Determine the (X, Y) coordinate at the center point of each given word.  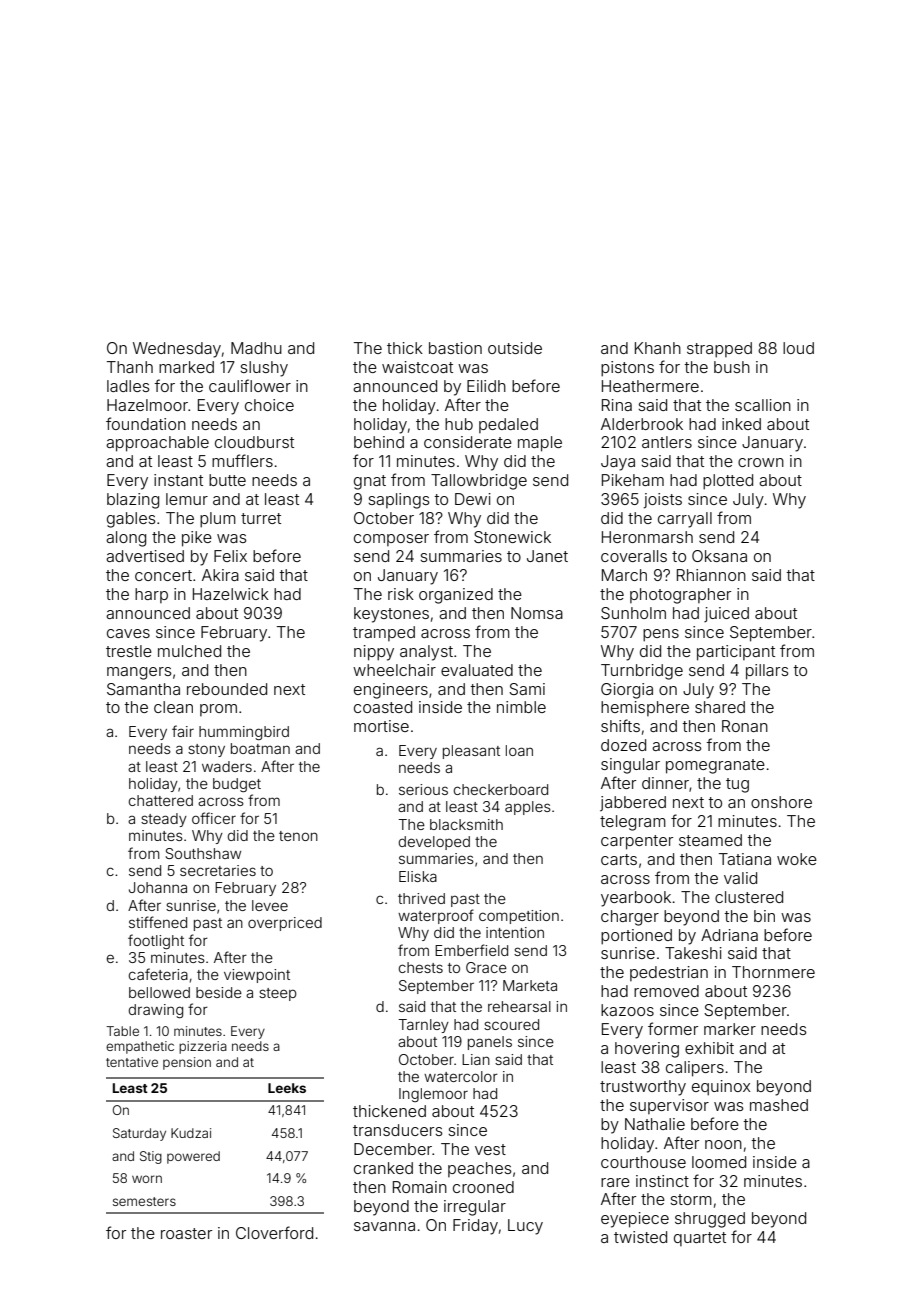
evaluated (477, 670)
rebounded (227, 689)
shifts (620, 725)
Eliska (418, 876)
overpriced (285, 924)
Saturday (139, 1134)
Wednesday (177, 350)
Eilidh (486, 386)
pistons (627, 369)
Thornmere (773, 972)
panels (490, 1043)
